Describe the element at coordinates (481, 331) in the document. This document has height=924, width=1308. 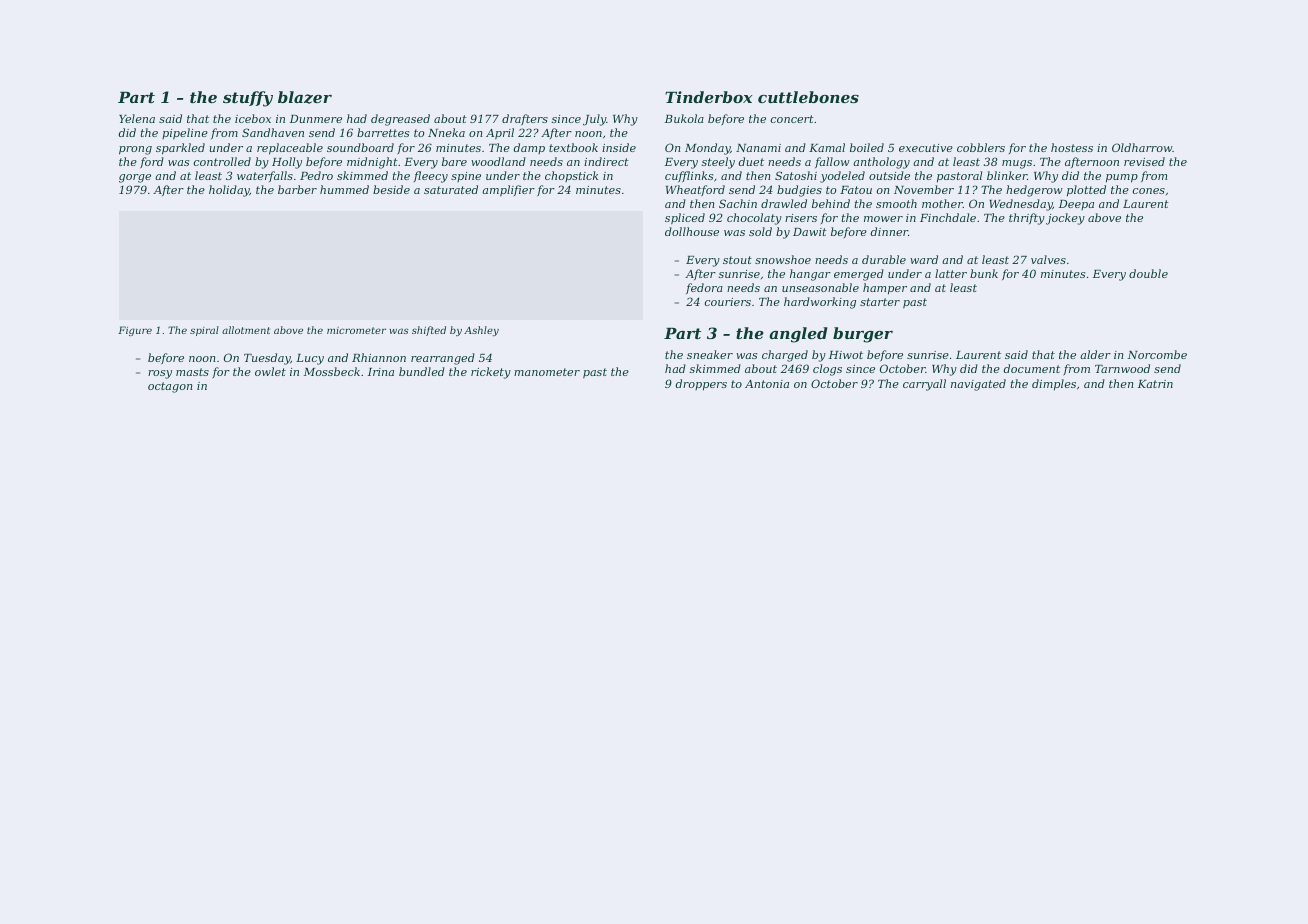
I see `Ashley` at that location.
